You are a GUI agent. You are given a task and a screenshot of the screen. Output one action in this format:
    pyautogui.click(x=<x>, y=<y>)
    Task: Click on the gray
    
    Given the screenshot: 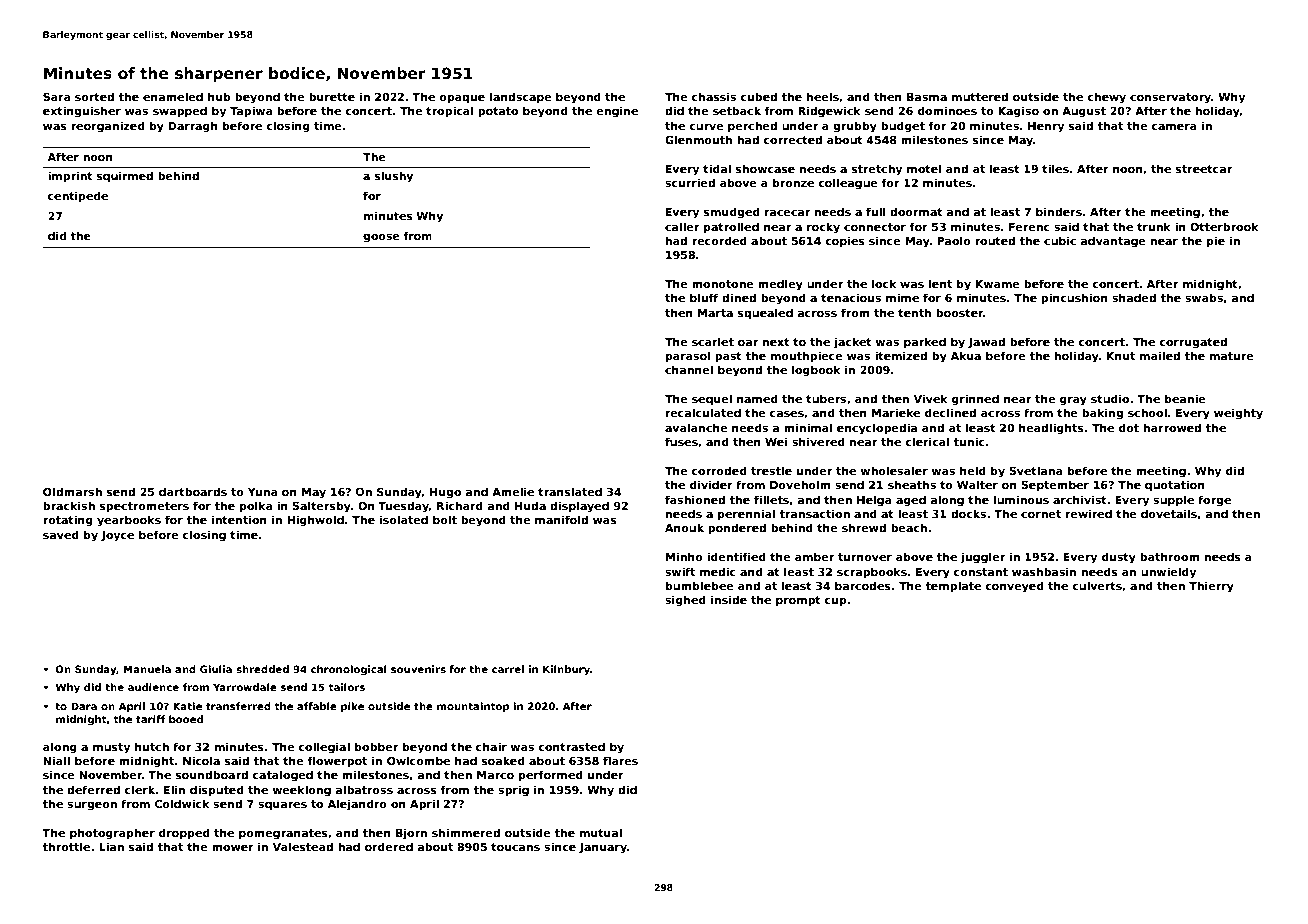 What is the action you would take?
    pyautogui.click(x=1073, y=401)
